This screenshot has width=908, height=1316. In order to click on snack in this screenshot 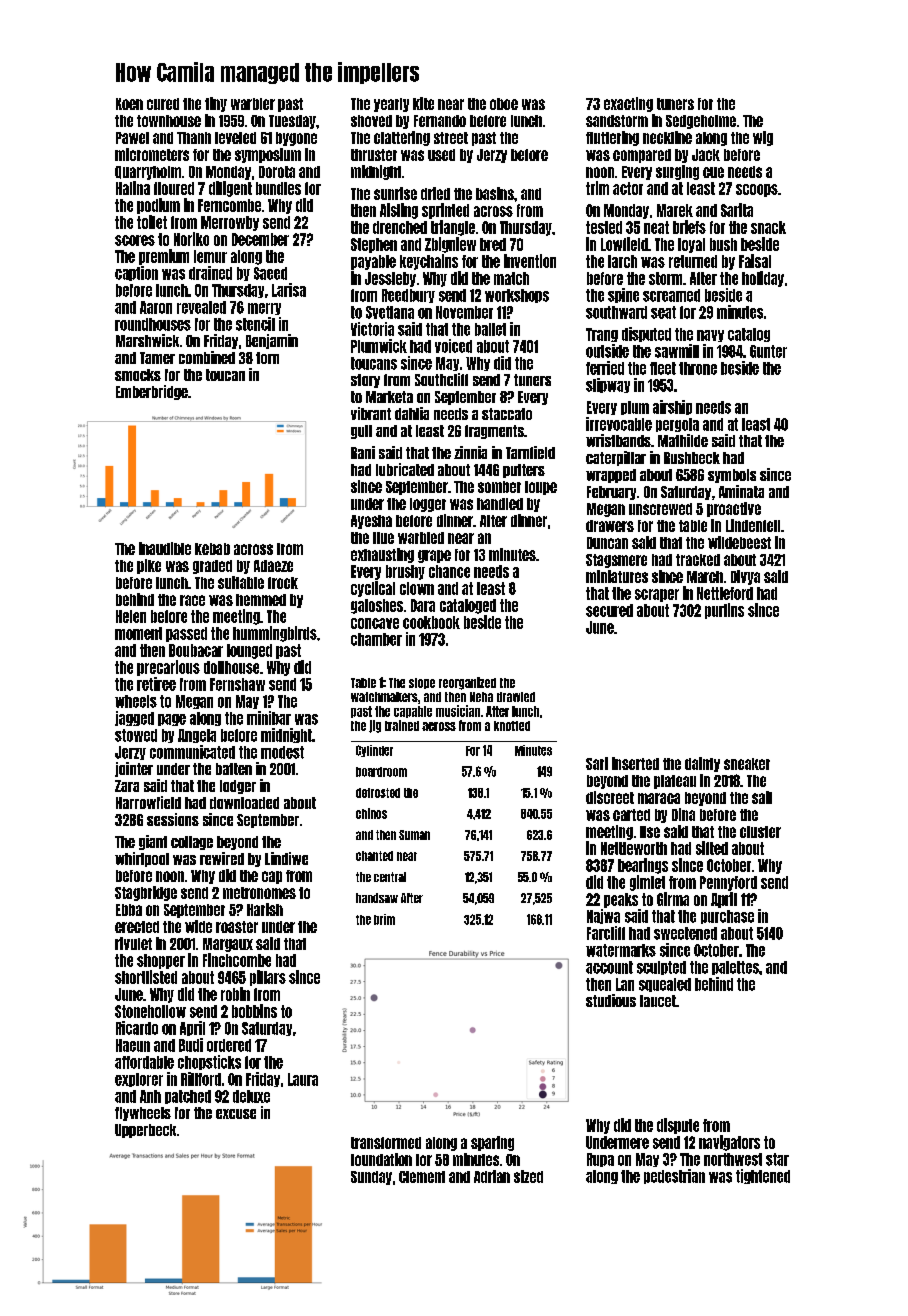, I will do `click(768, 227)`.
